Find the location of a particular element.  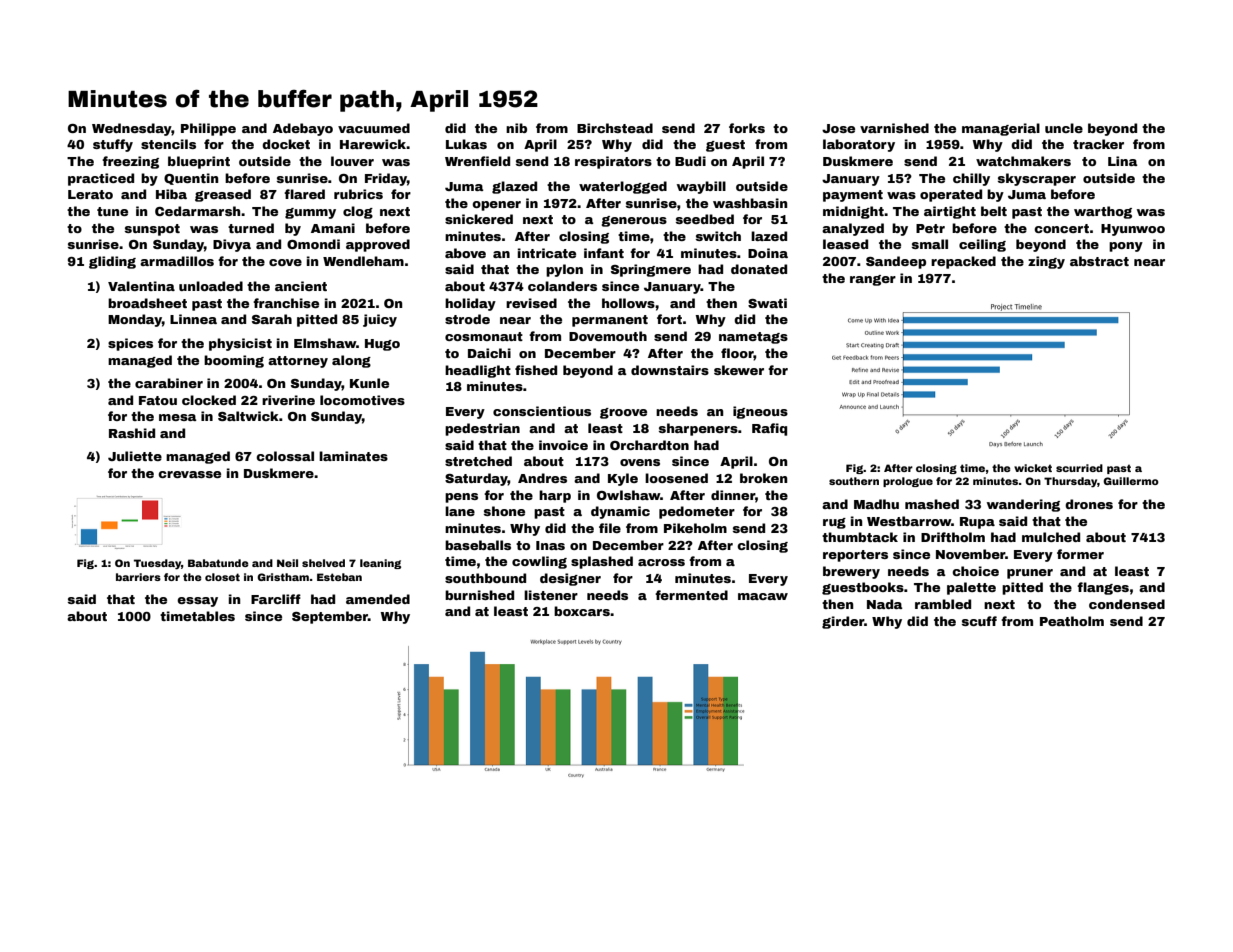

docket is located at coordinates (286, 144).
